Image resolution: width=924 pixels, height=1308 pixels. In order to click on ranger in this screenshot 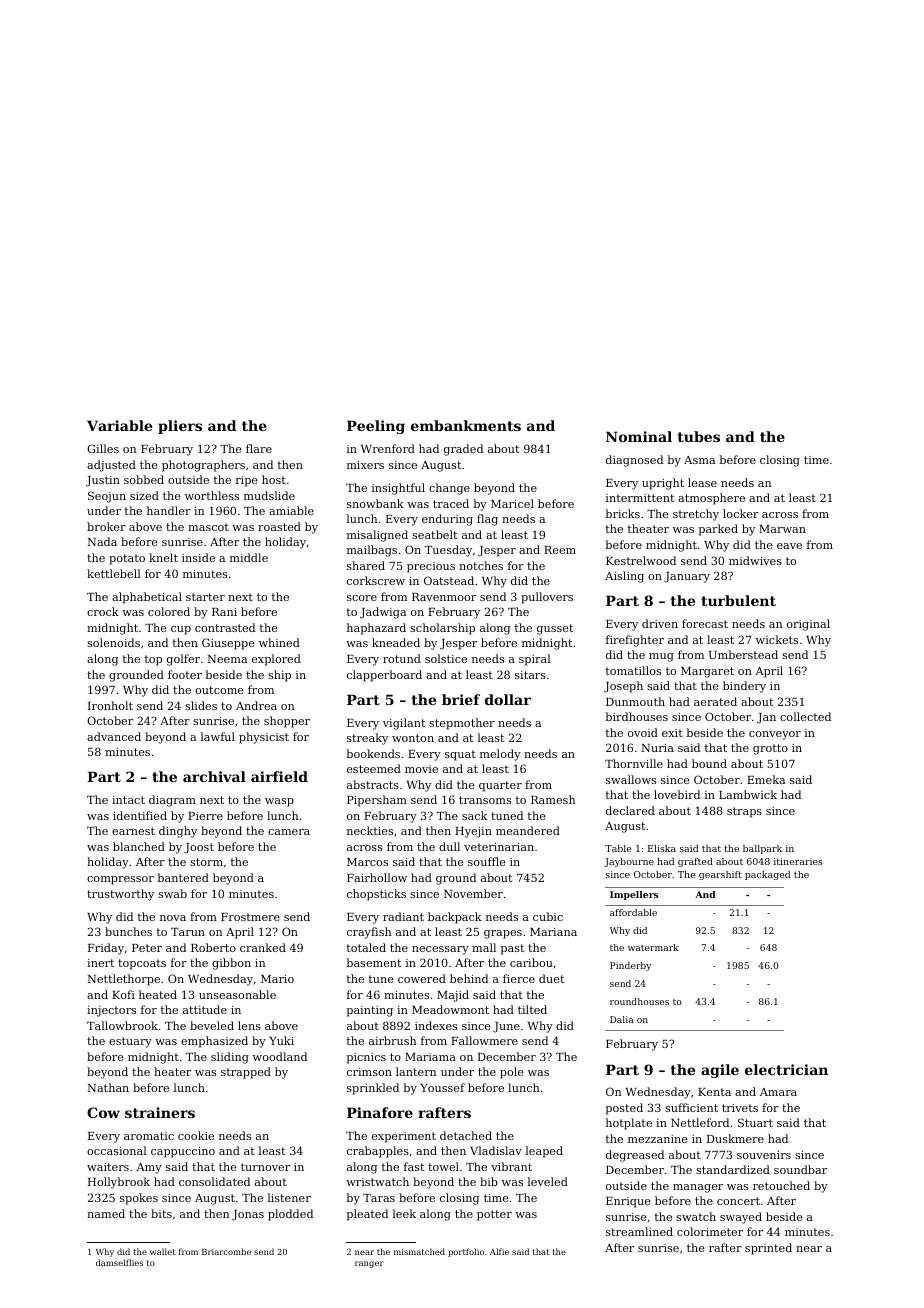, I will do `click(369, 1264)`.
